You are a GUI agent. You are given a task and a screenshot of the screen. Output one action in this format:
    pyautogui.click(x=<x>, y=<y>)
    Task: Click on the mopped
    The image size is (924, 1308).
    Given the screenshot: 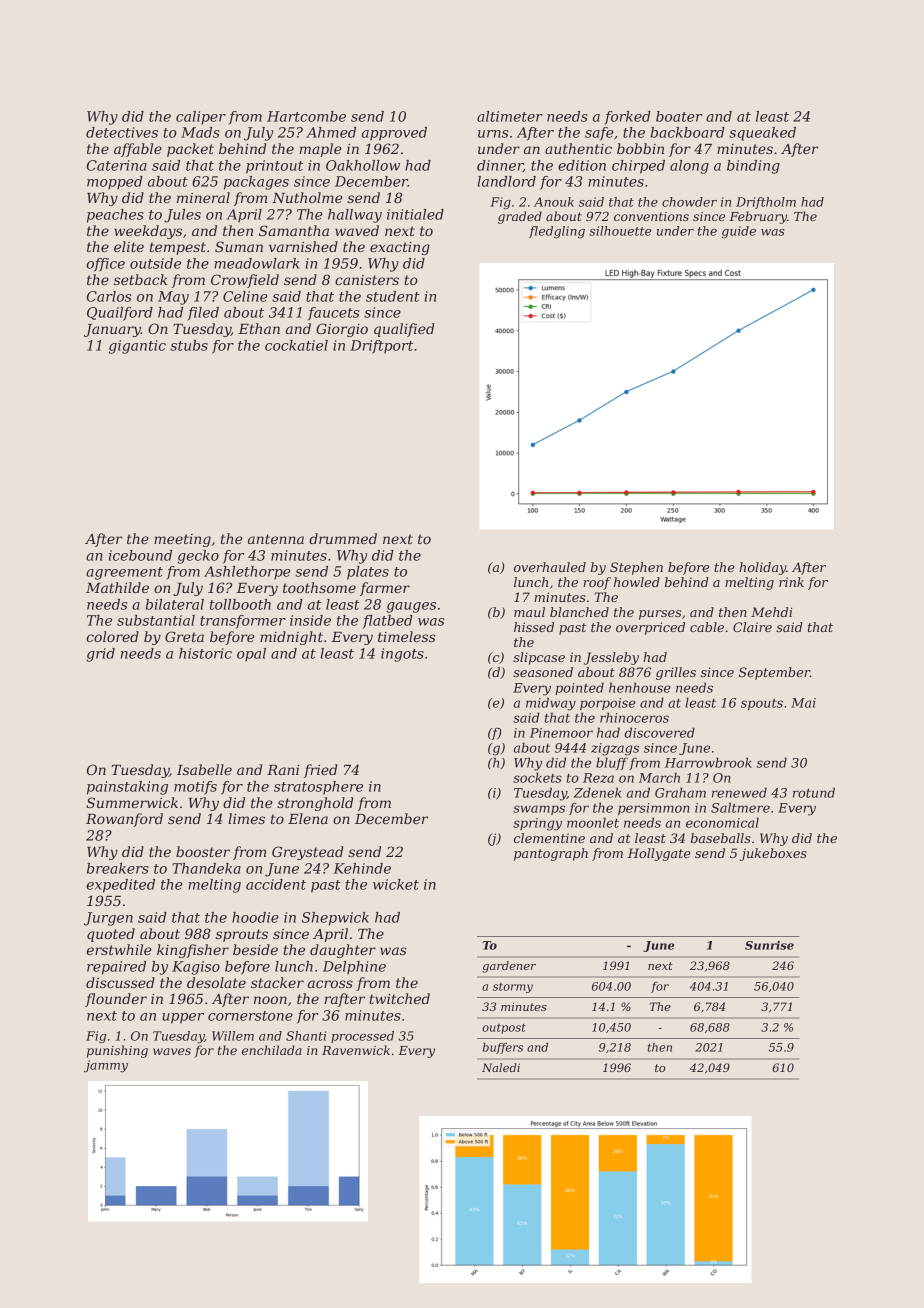 What is the action you would take?
    pyautogui.click(x=115, y=183)
